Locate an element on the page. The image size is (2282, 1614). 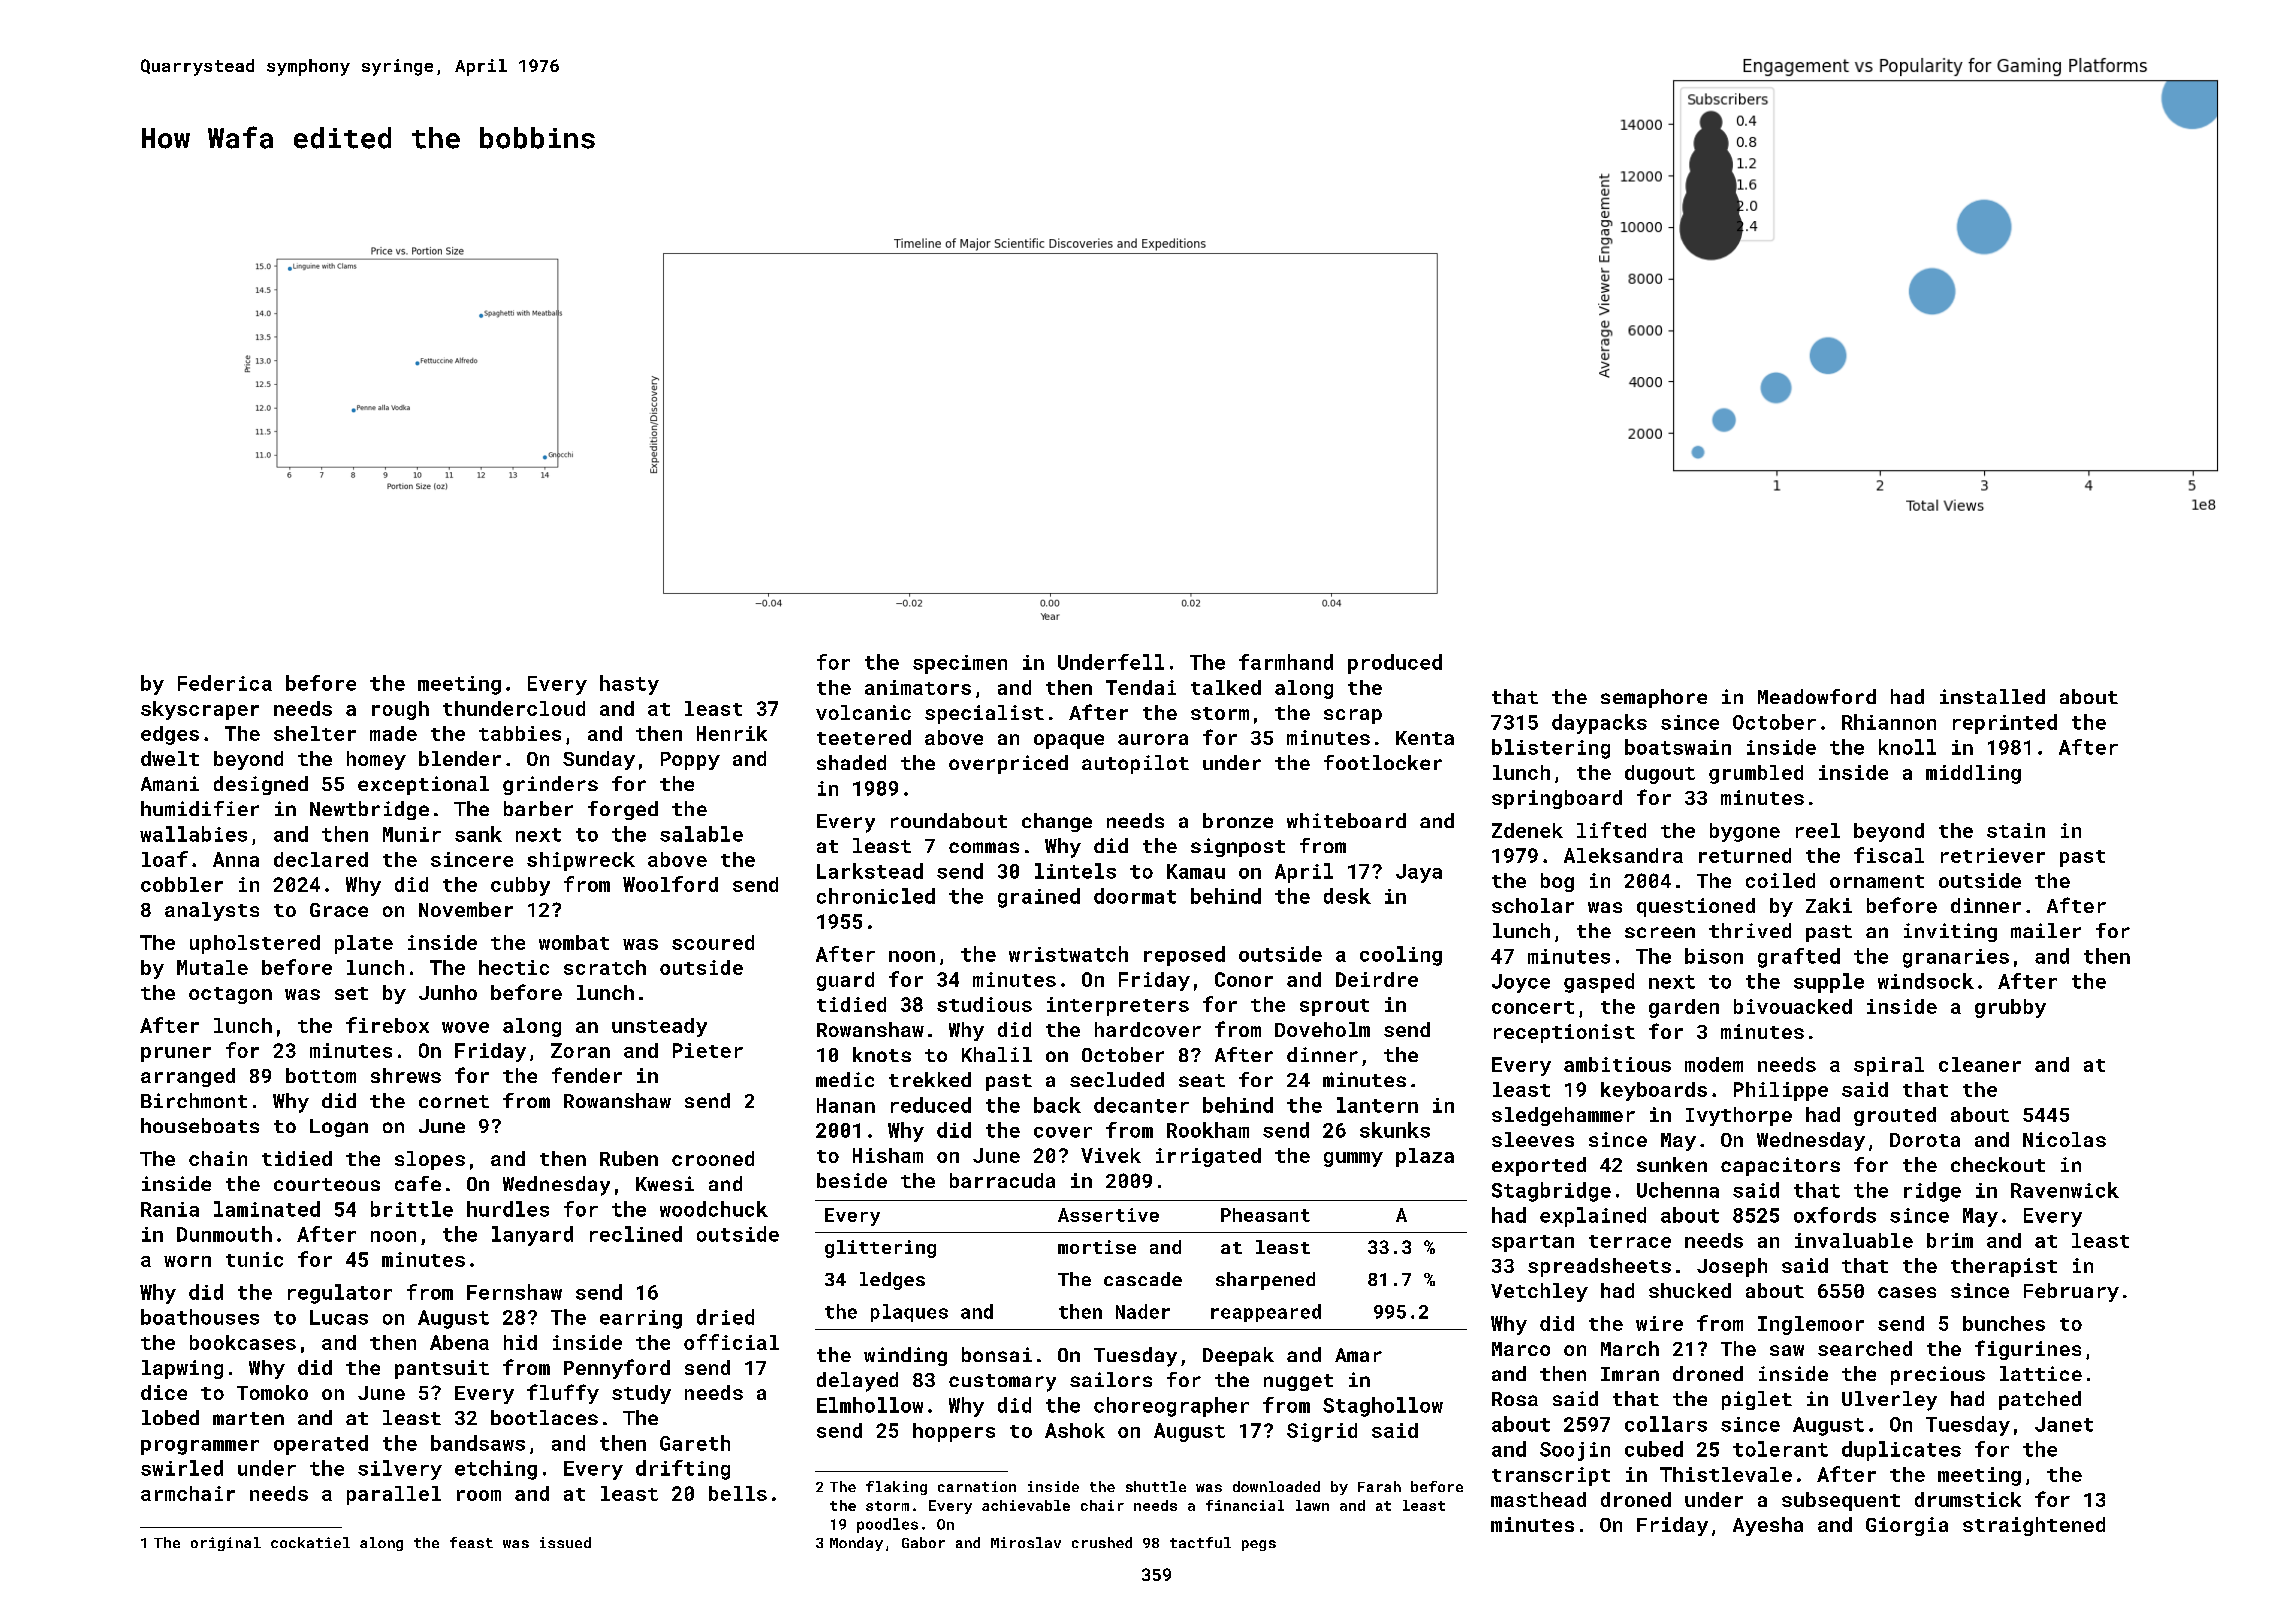
unsteady is located at coordinates (659, 1027).
